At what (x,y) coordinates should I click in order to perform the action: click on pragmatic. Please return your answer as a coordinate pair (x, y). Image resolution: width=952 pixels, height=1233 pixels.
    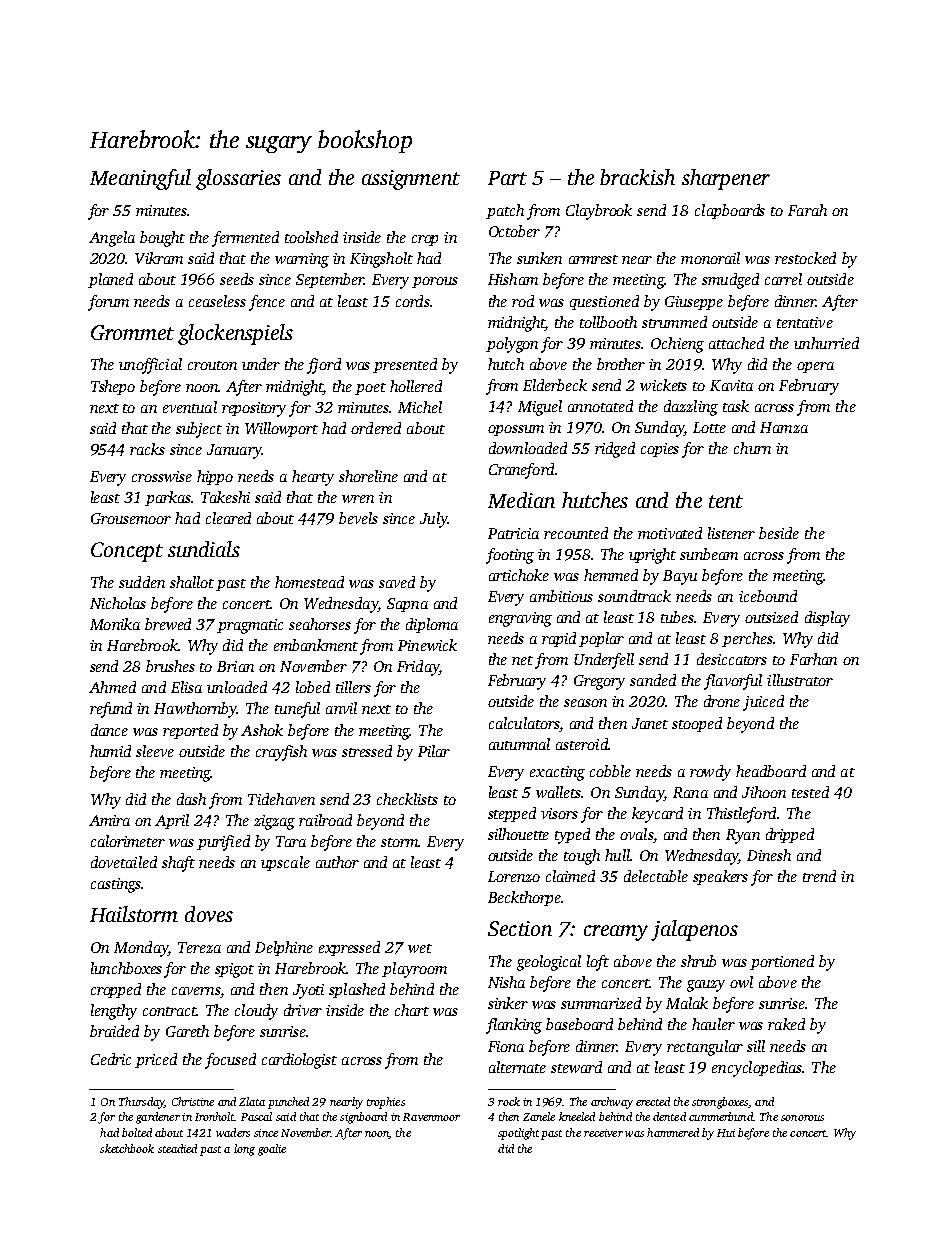
    Looking at the image, I should click on (250, 626).
